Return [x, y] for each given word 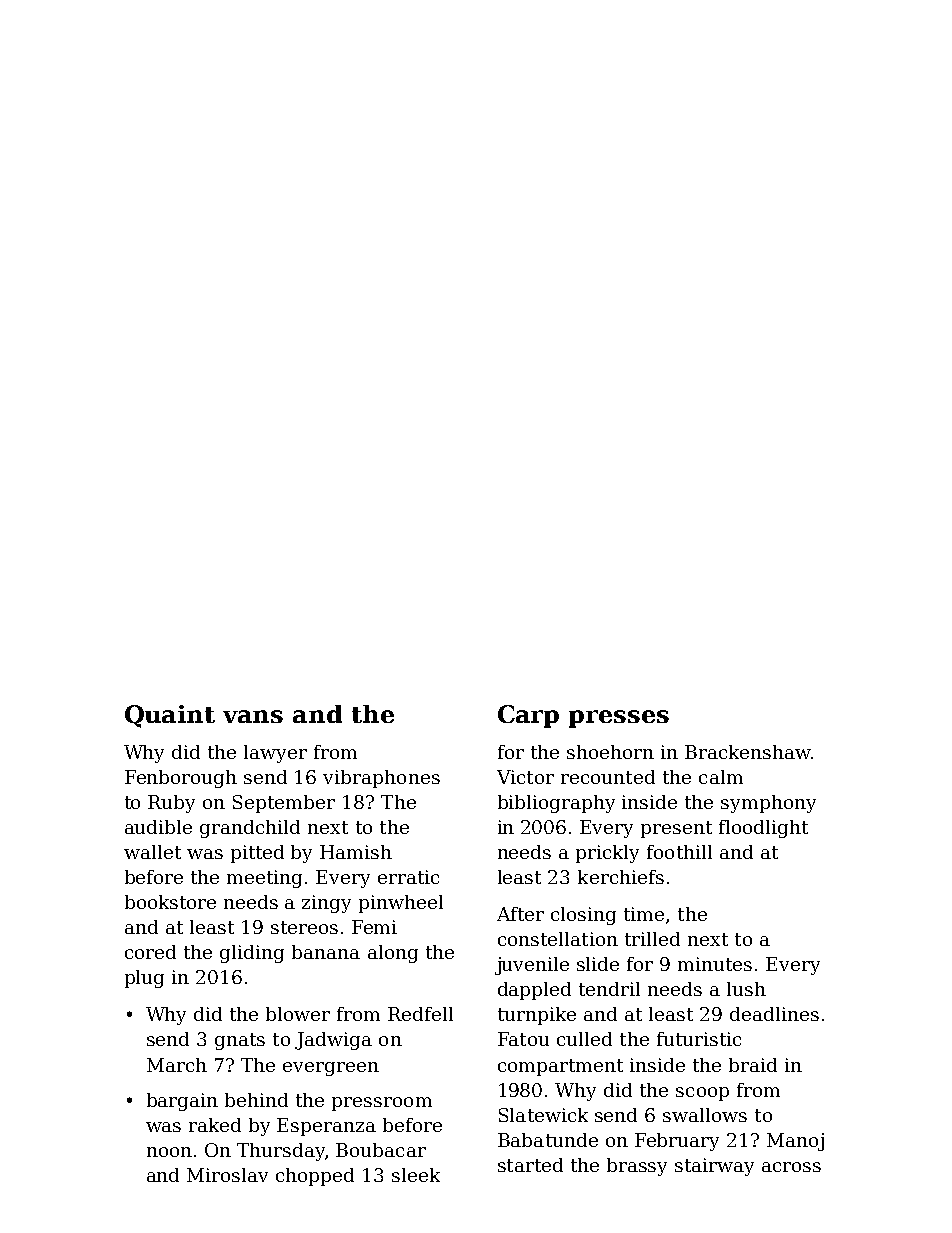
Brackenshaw [748, 752]
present [676, 829]
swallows [705, 1115]
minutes [715, 964]
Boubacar [381, 1150]
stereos [304, 927]
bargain [182, 1102]
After [520, 914]
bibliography [556, 804]
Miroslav [227, 1175]
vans [253, 716]
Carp [528, 716]
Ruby [171, 804]
